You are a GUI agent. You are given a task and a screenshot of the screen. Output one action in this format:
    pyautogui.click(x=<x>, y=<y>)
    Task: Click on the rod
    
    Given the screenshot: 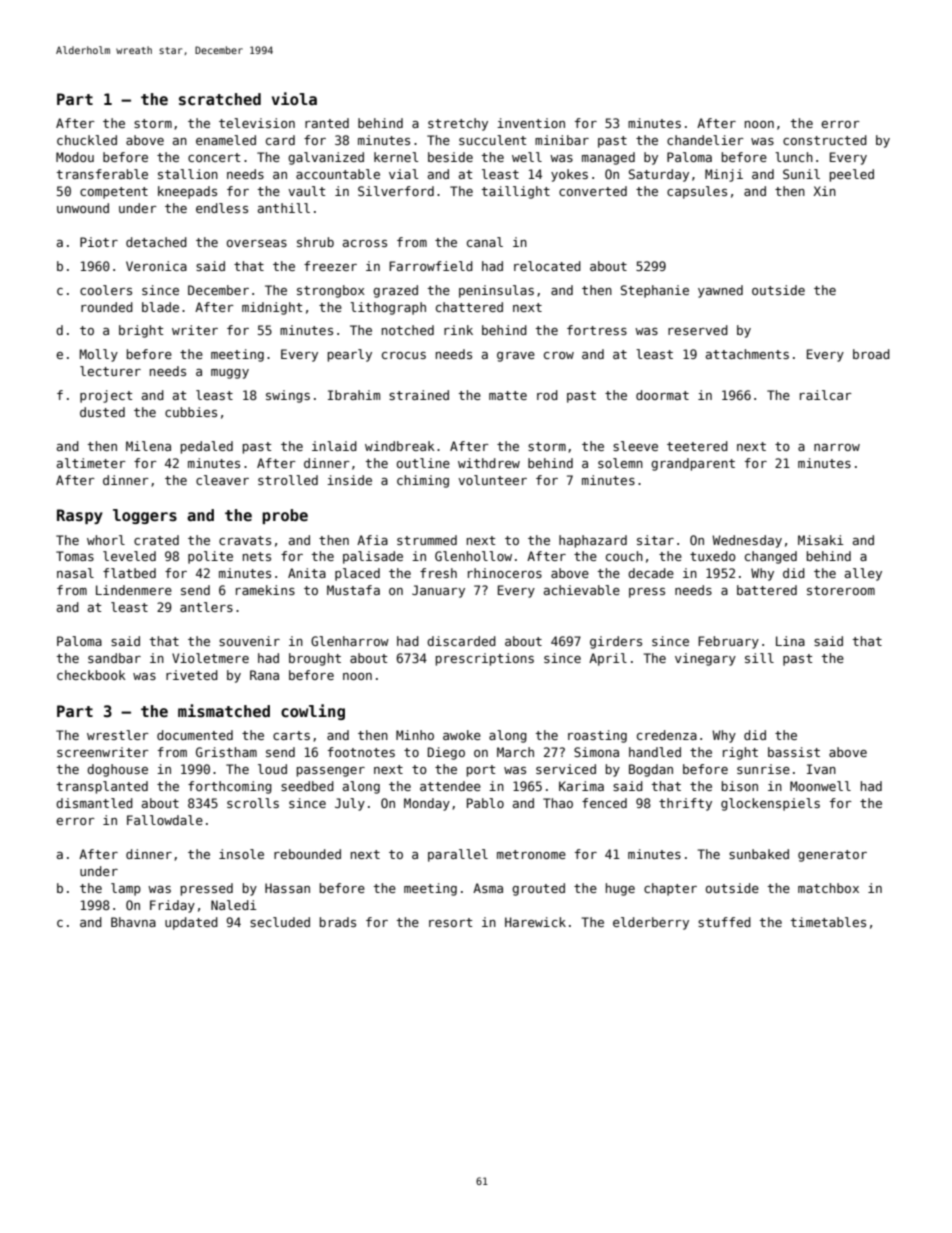 What is the action you would take?
    pyautogui.click(x=547, y=395)
